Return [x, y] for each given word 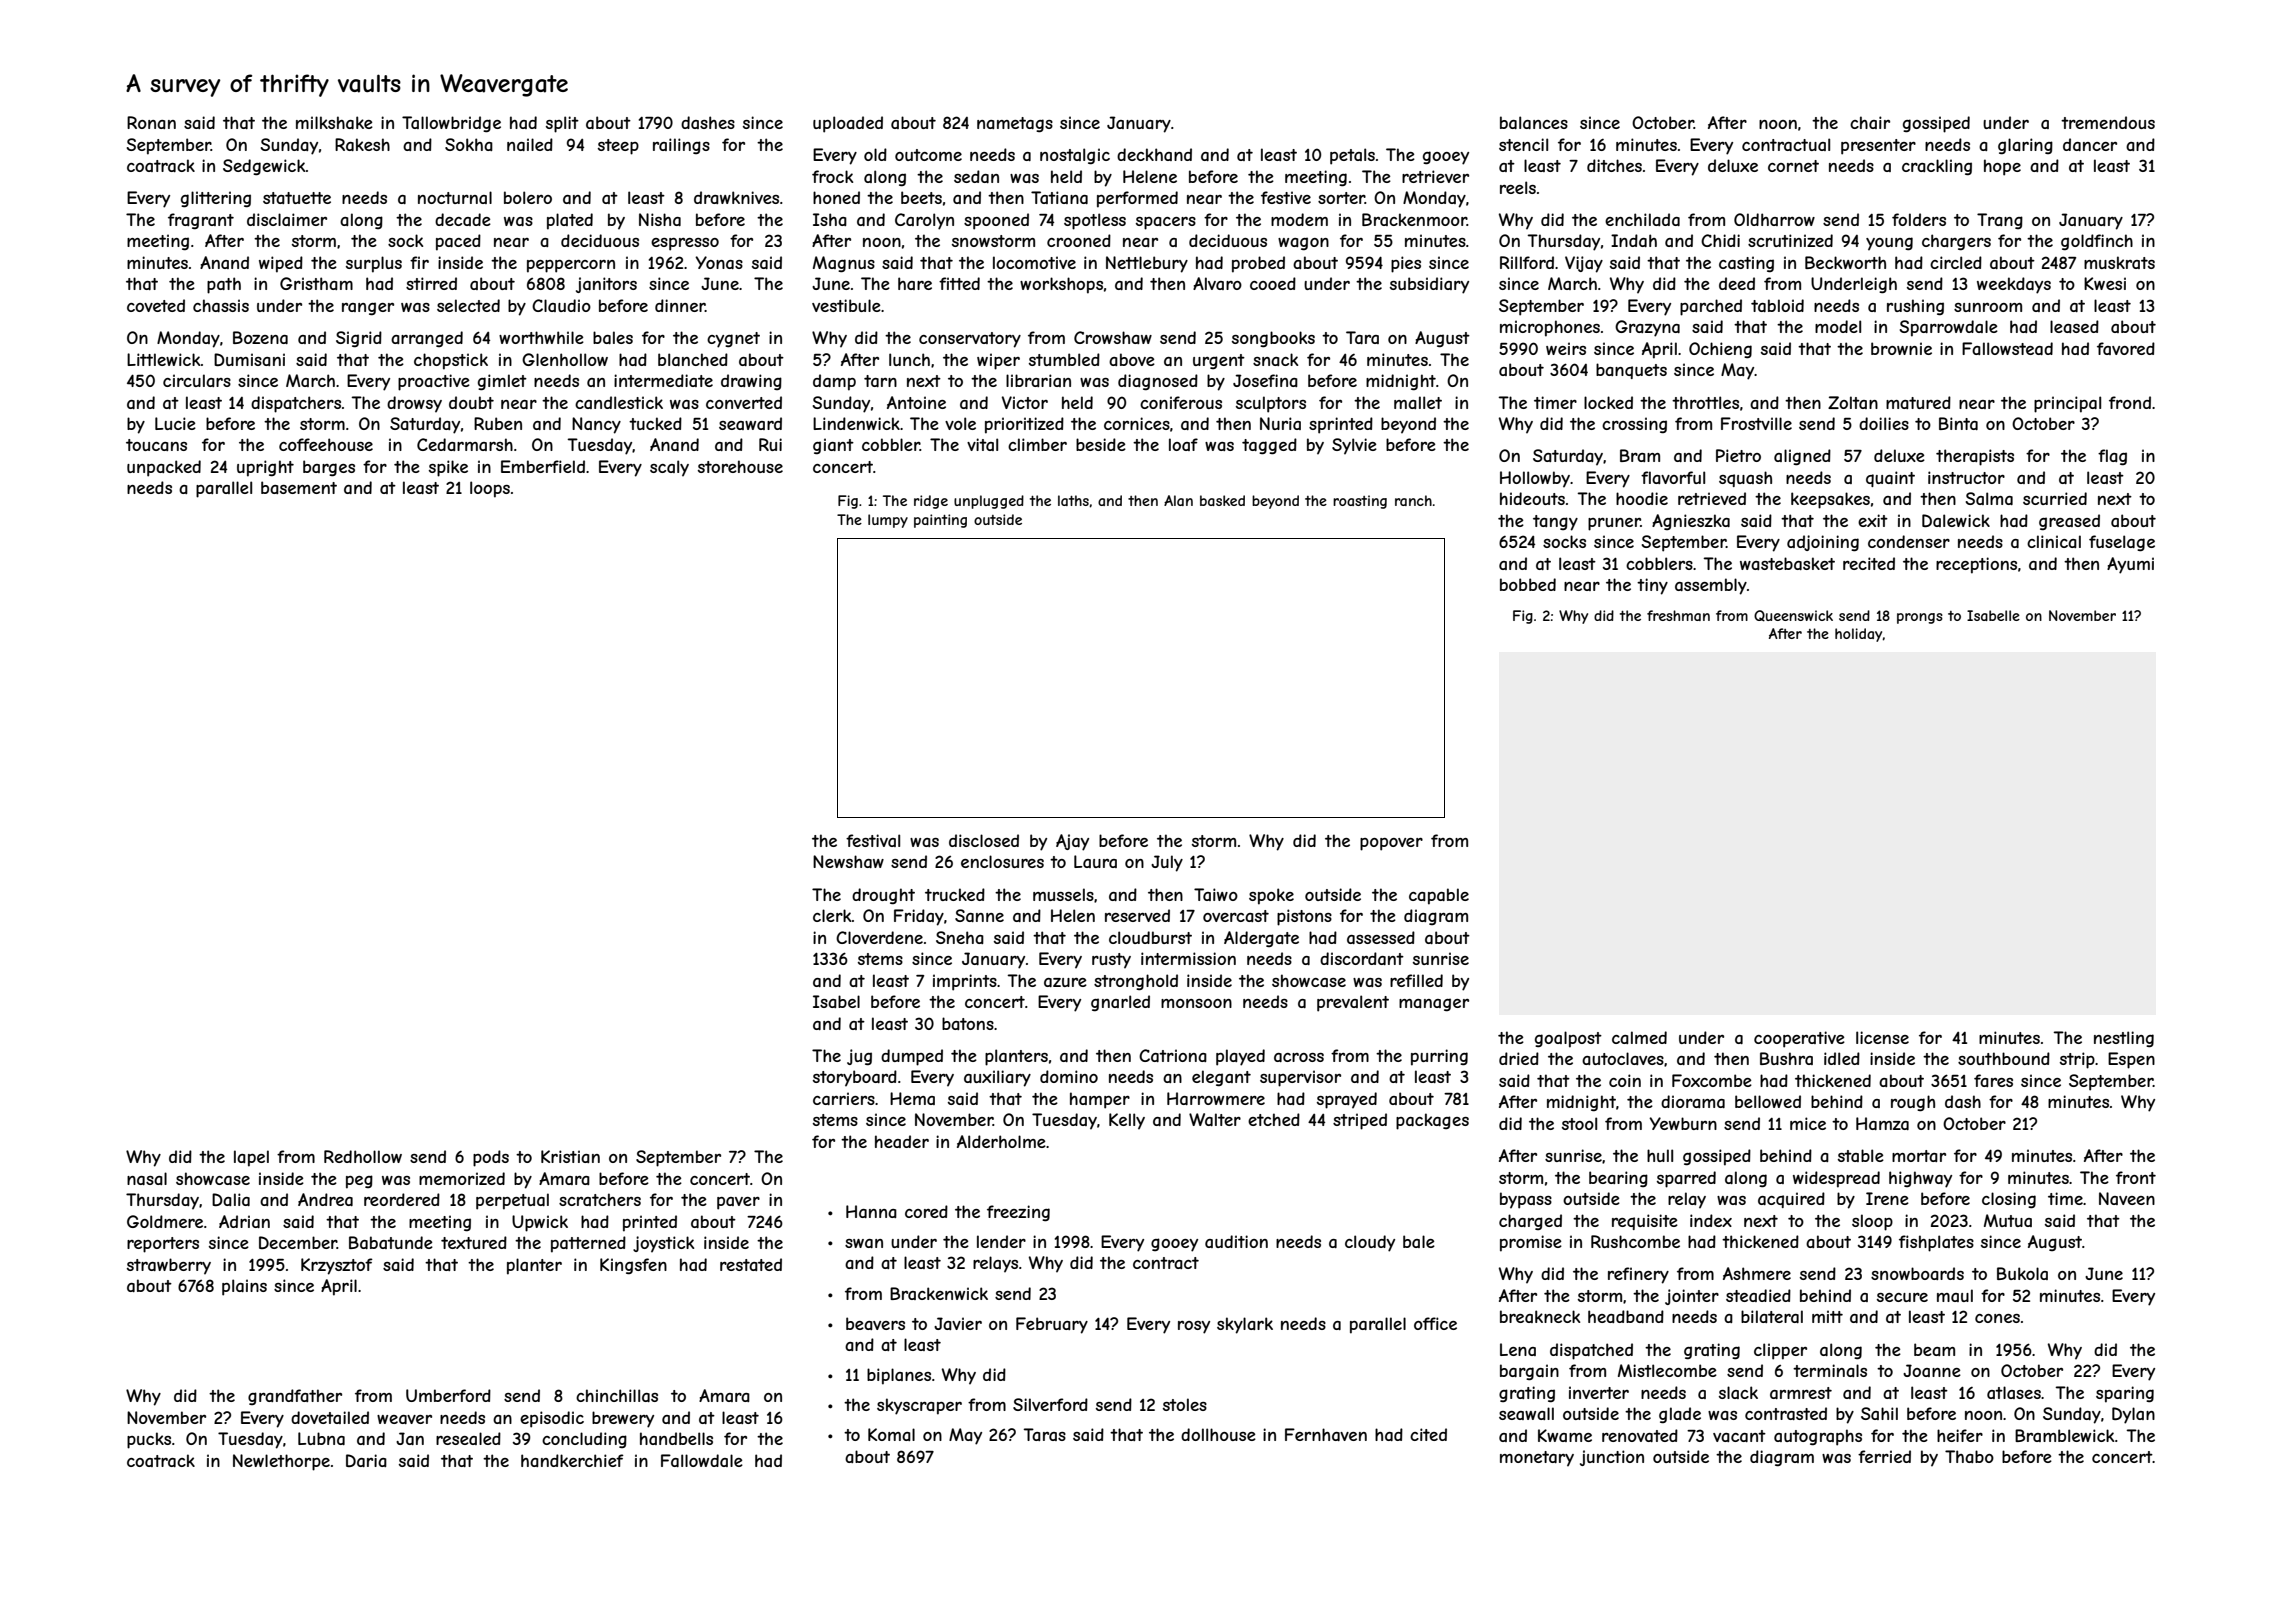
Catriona [1173, 1055]
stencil [1523, 144]
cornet [1793, 166]
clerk [832, 915]
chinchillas [617, 1395]
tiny [1652, 586]
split [562, 124]
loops [490, 489]
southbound [2004, 1058]
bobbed [1528, 584]
